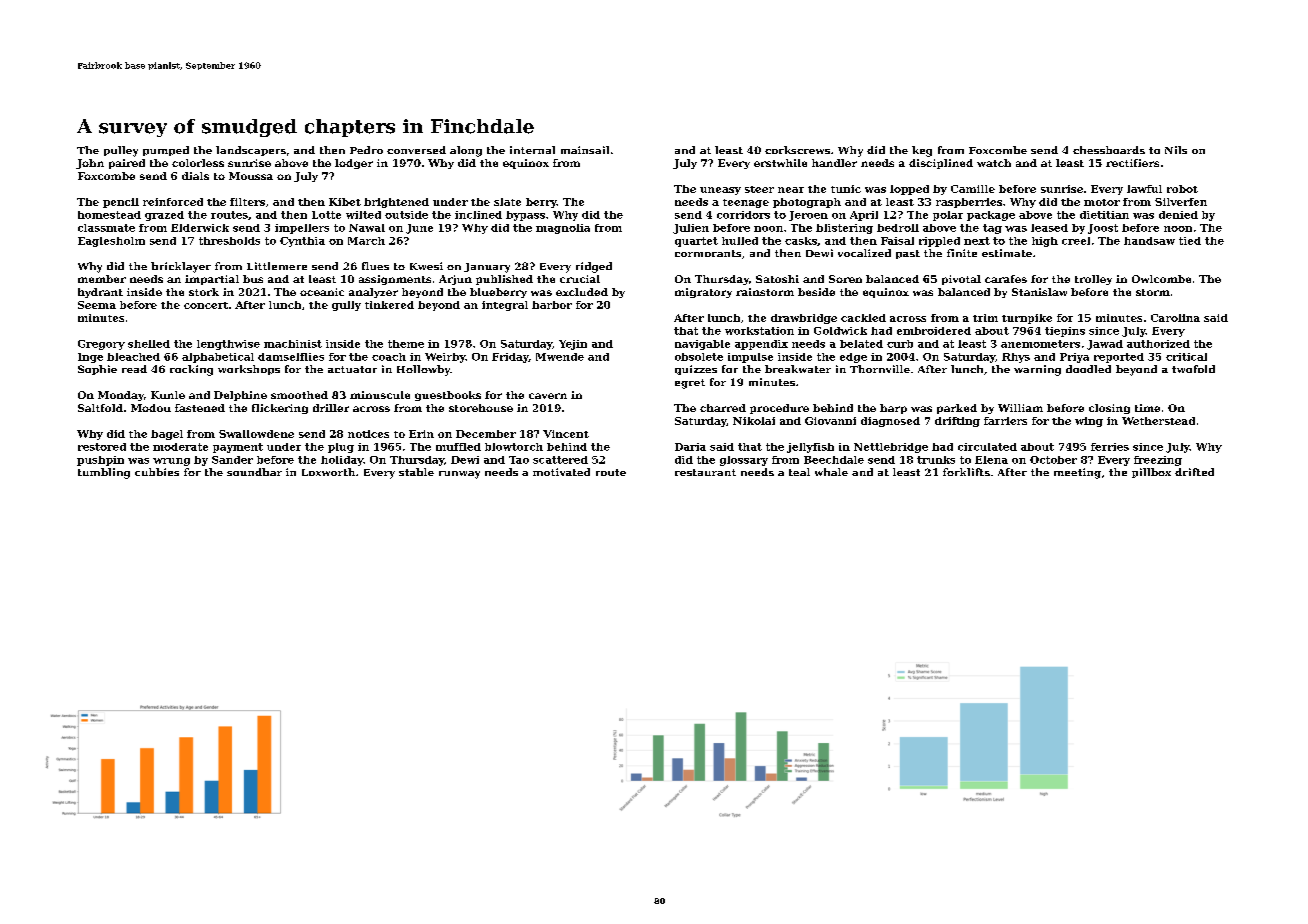 Image resolution: width=1308 pixels, height=924 pixels. Describe the element at coordinates (1161, 279) in the image. I see `Owlcombe` at that location.
